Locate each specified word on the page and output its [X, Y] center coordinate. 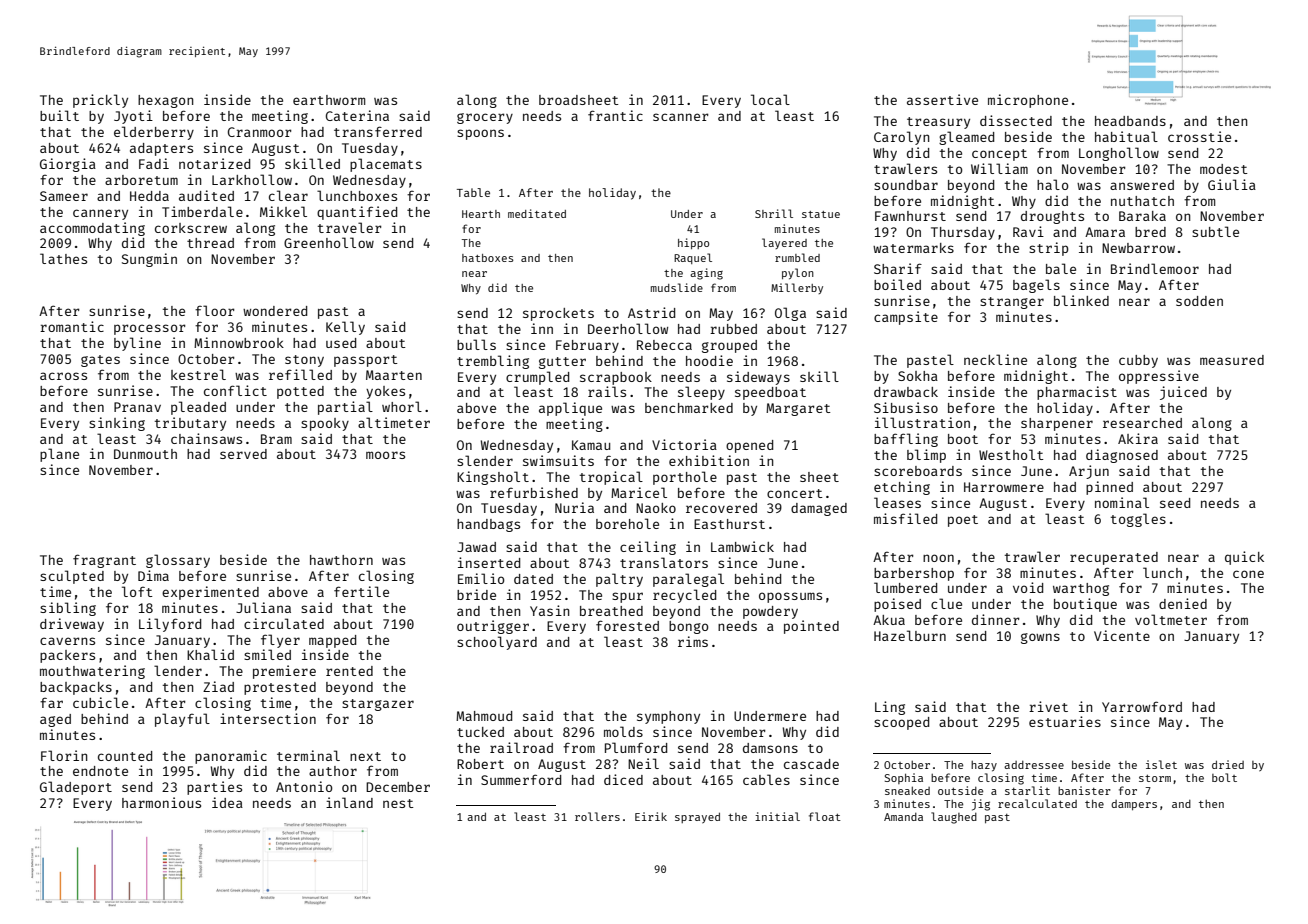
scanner [681, 117]
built [59, 115]
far [51, 702]
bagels [1036, 286]
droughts [1052, 217]
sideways [758, 378]
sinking [117, 424]
